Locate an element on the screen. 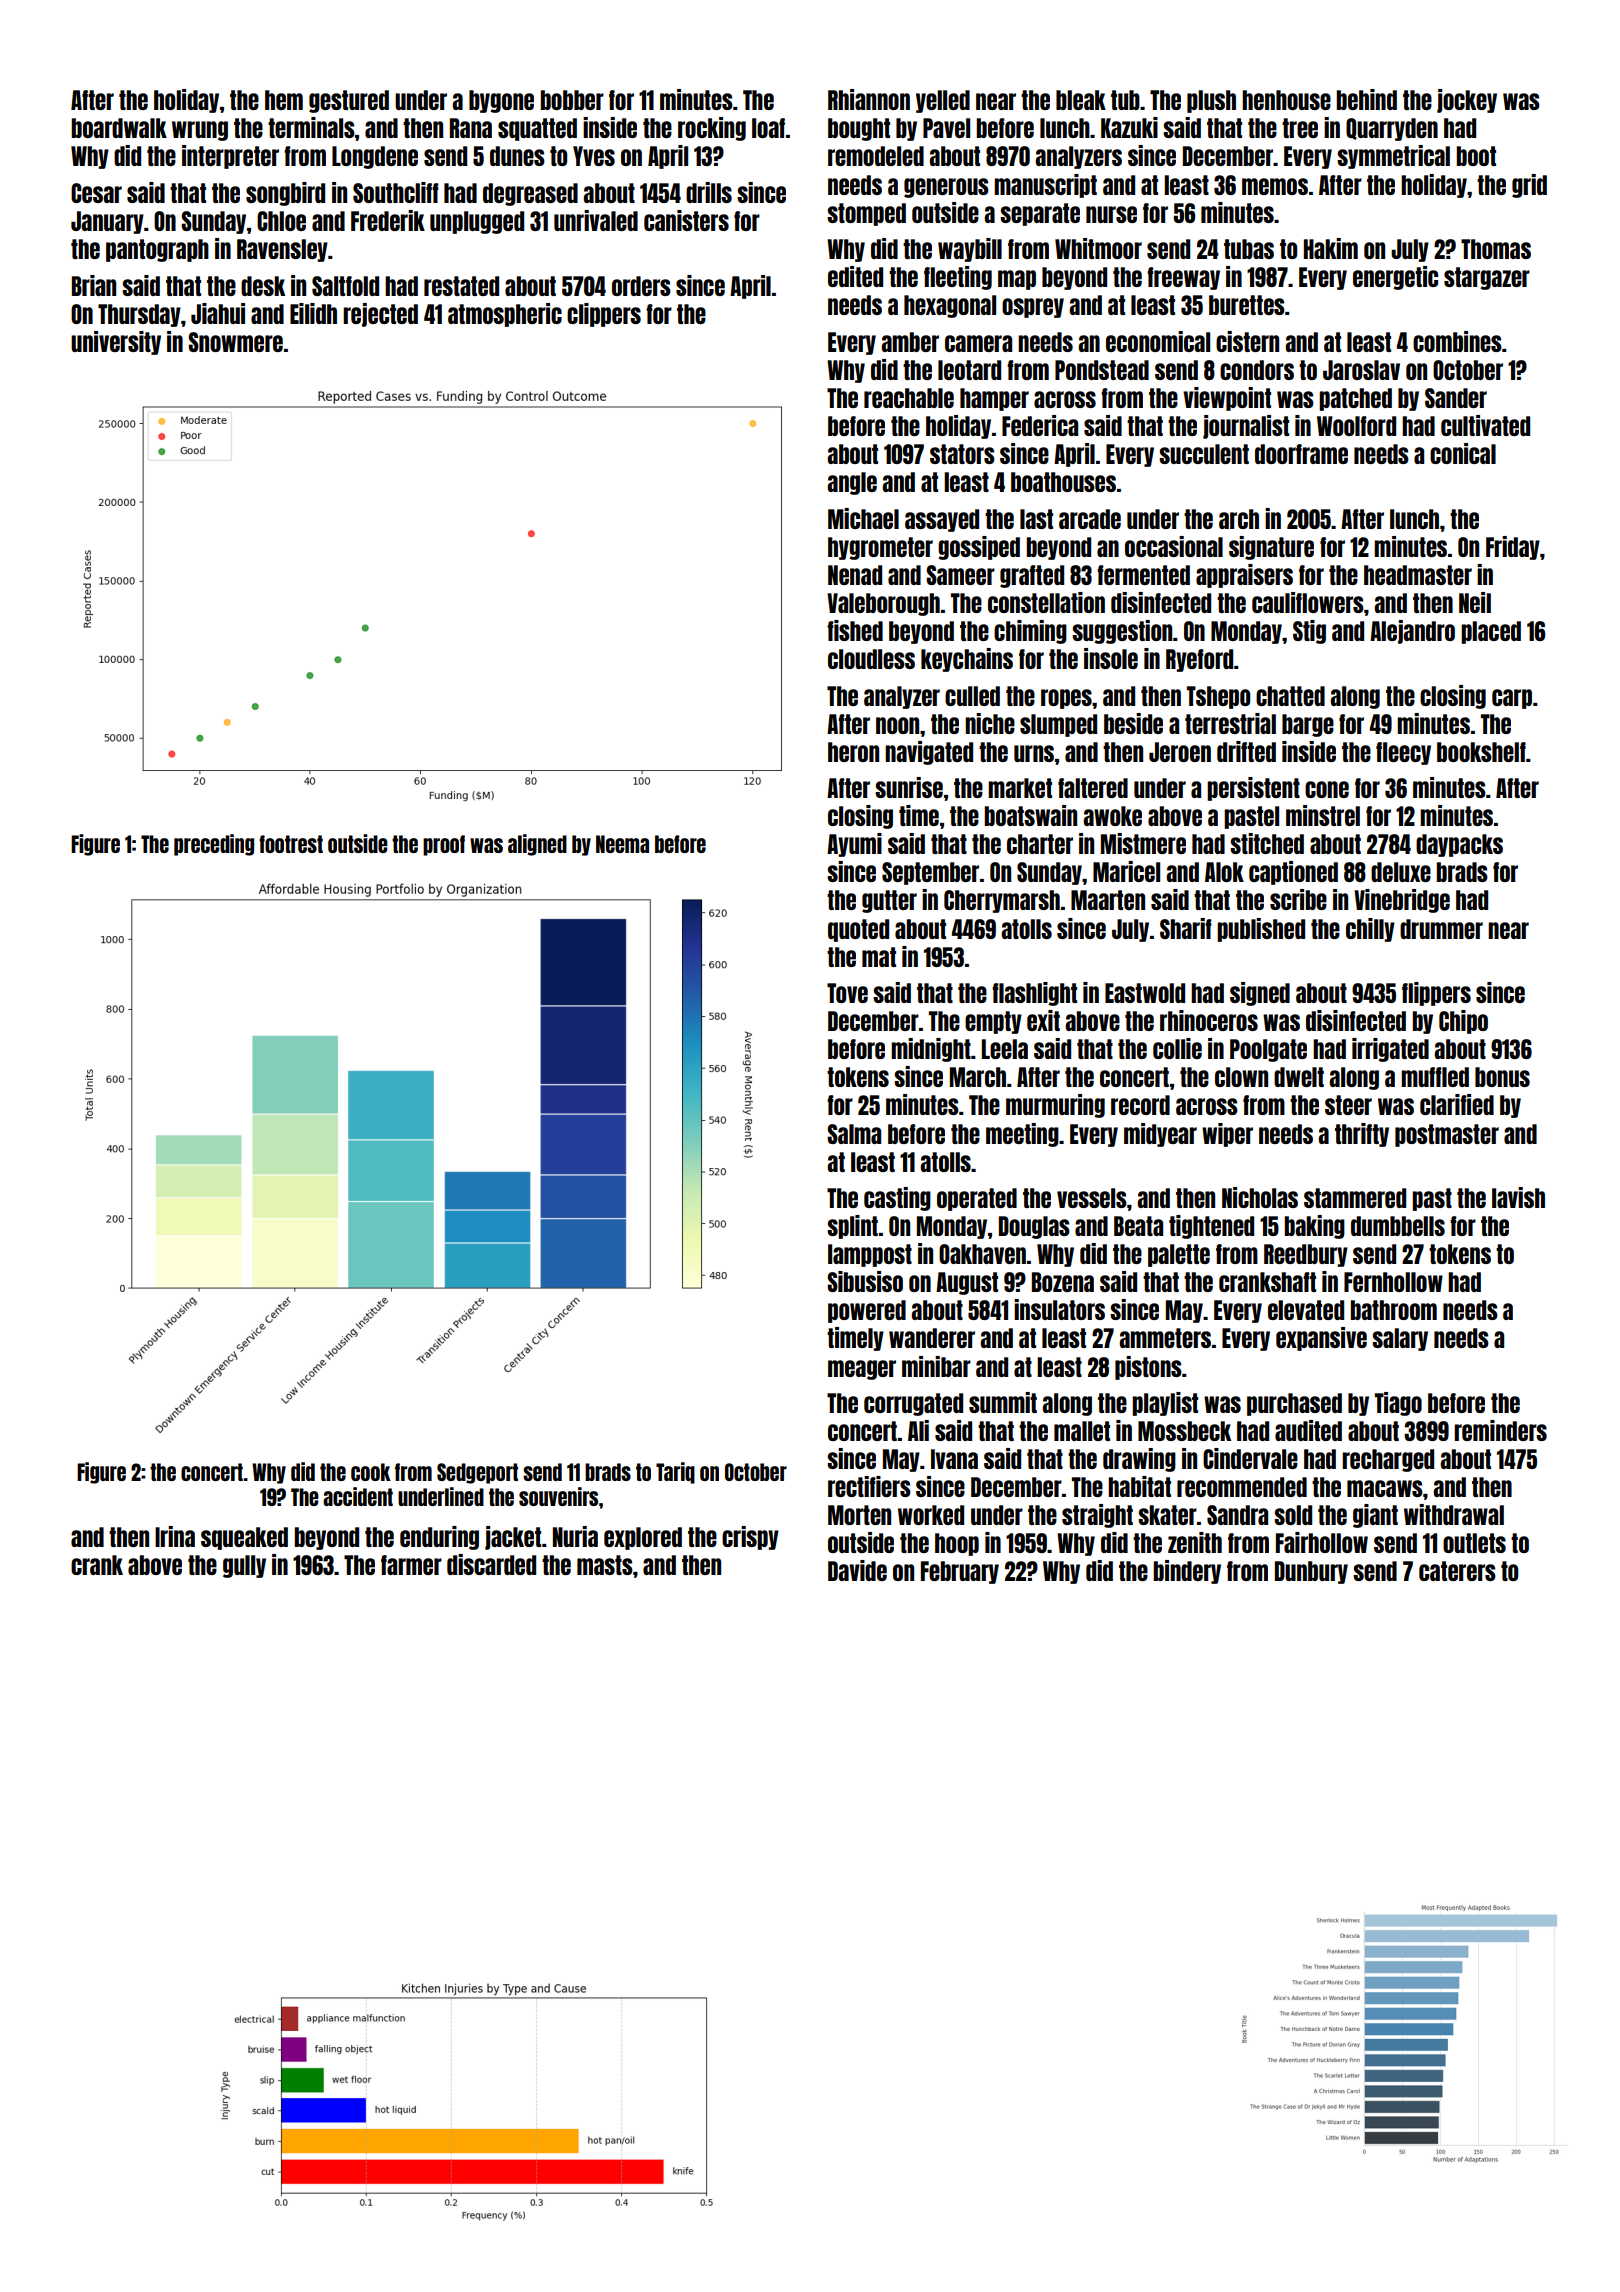 The image size is (1620, 2292). preceding is located at coordinates (214, 845).
